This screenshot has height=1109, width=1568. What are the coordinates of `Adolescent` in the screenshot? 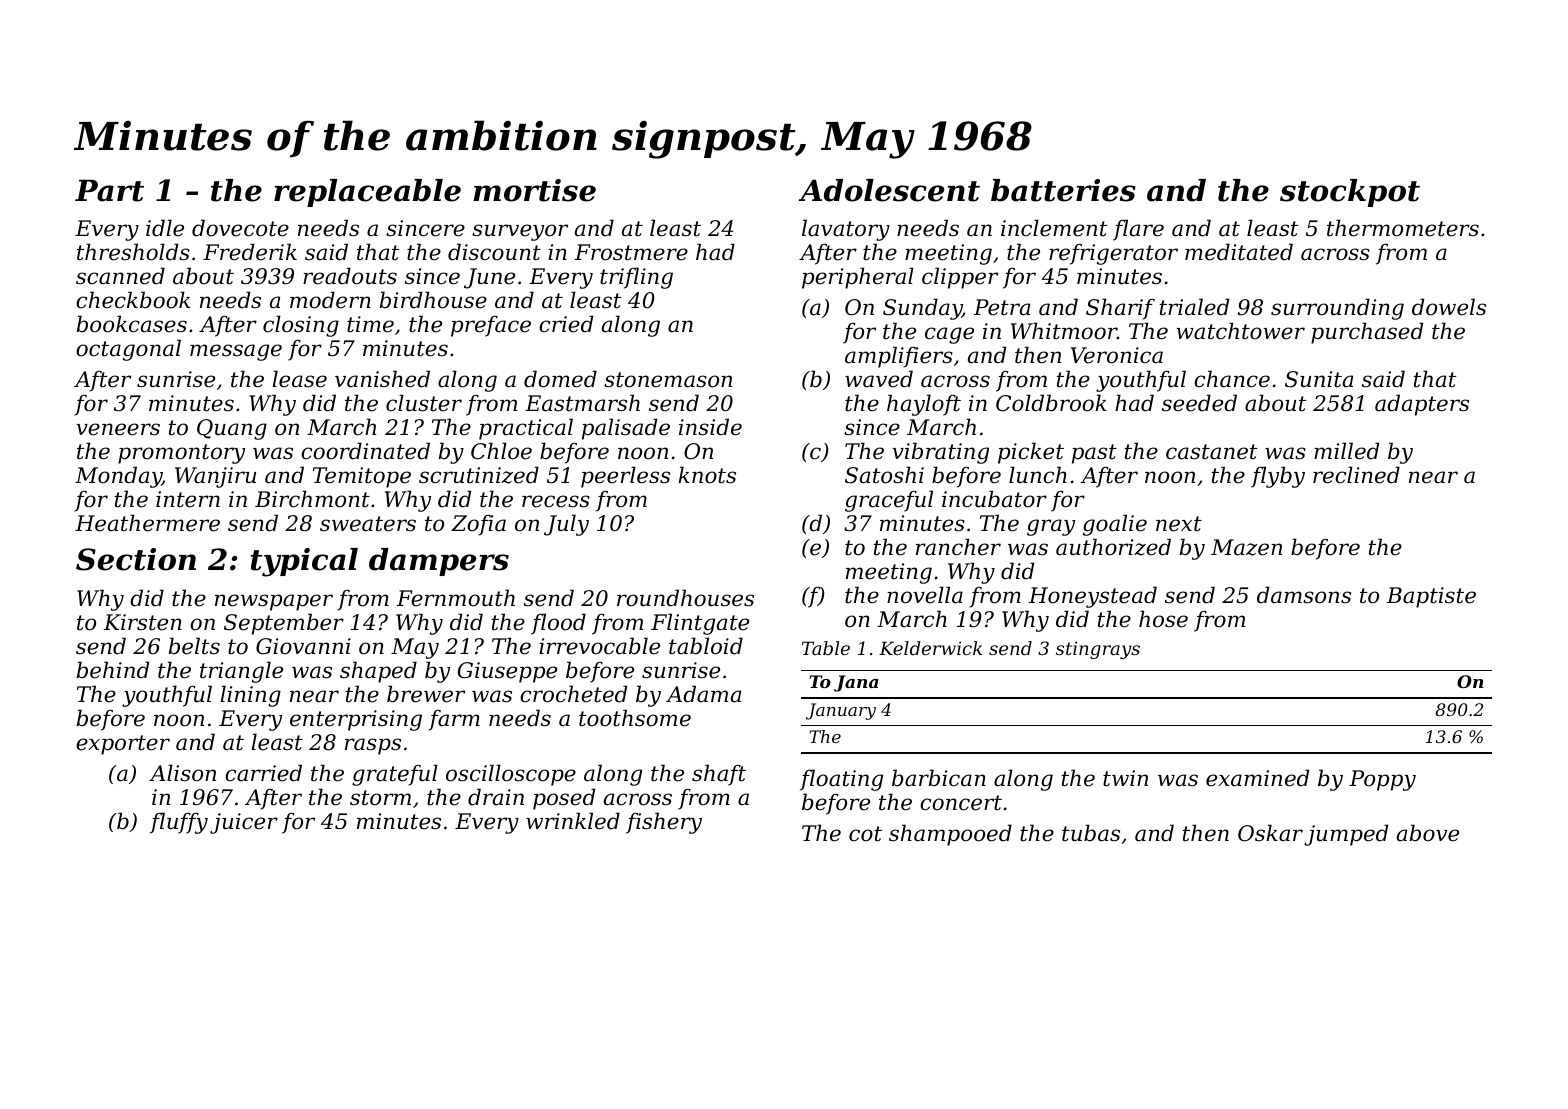 It's located at (889, 190).
